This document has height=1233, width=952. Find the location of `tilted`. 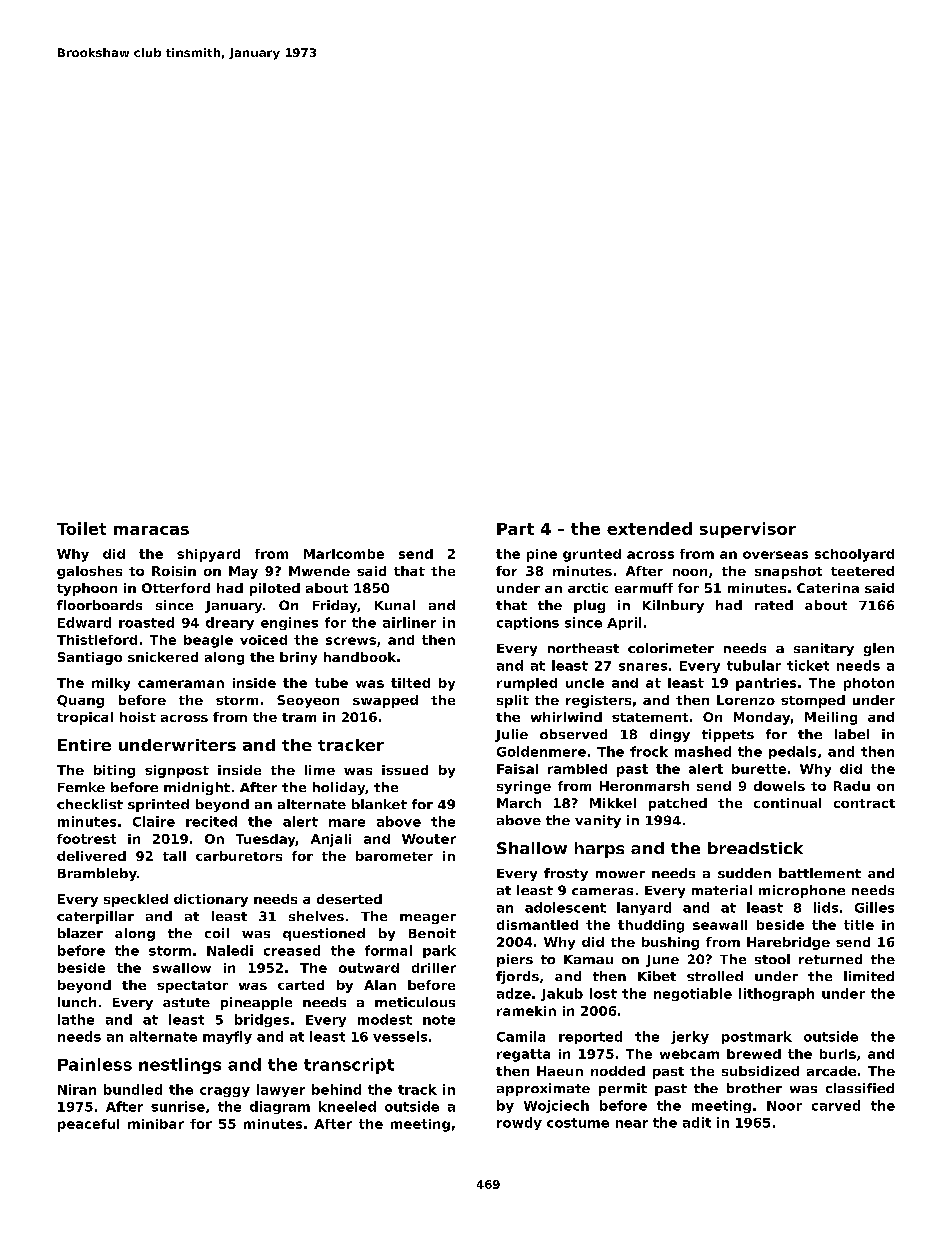

tilted is located at coordinates (410, 683).
